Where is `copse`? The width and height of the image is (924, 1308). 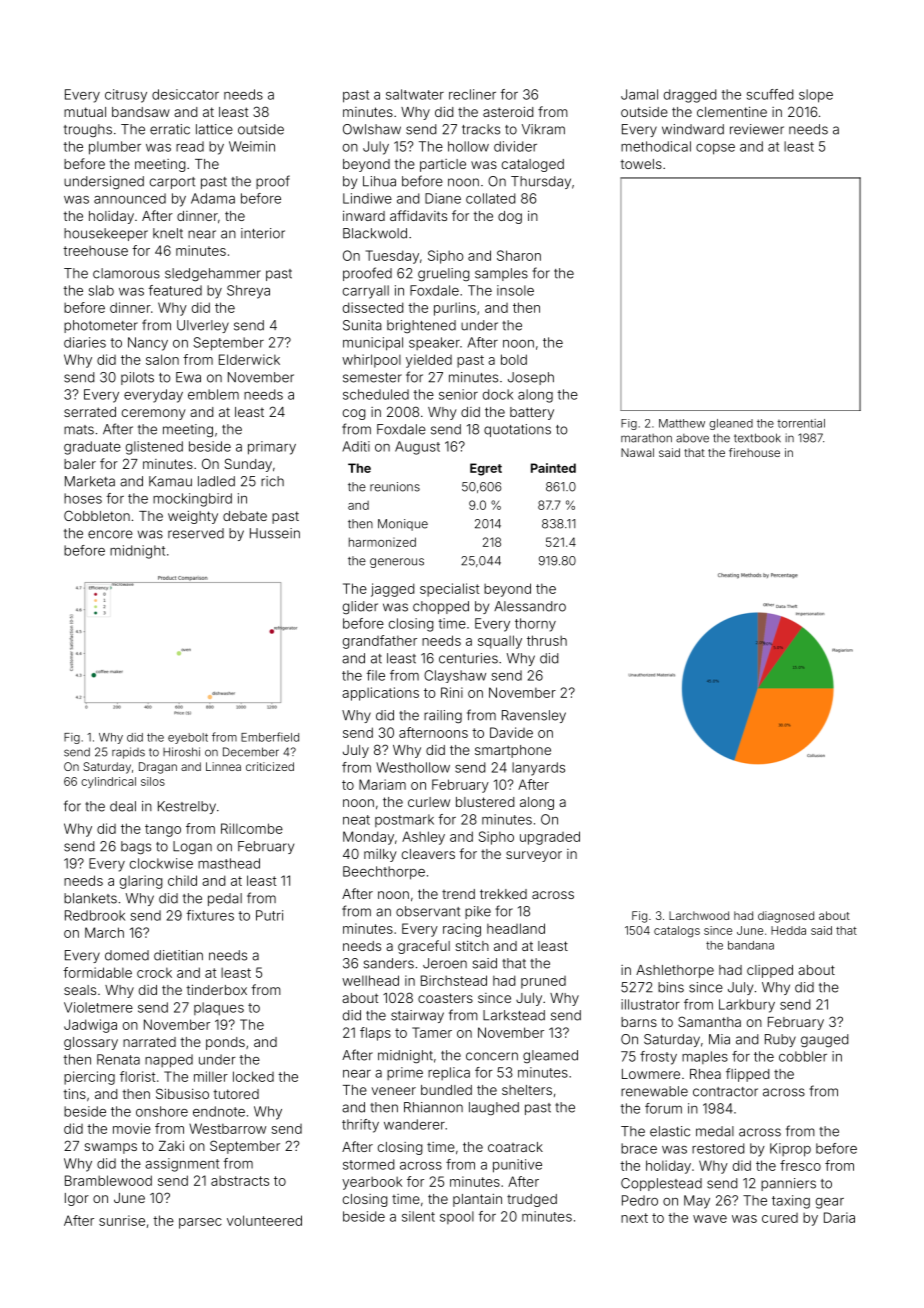 copse is located at coordinates (715, 149).
